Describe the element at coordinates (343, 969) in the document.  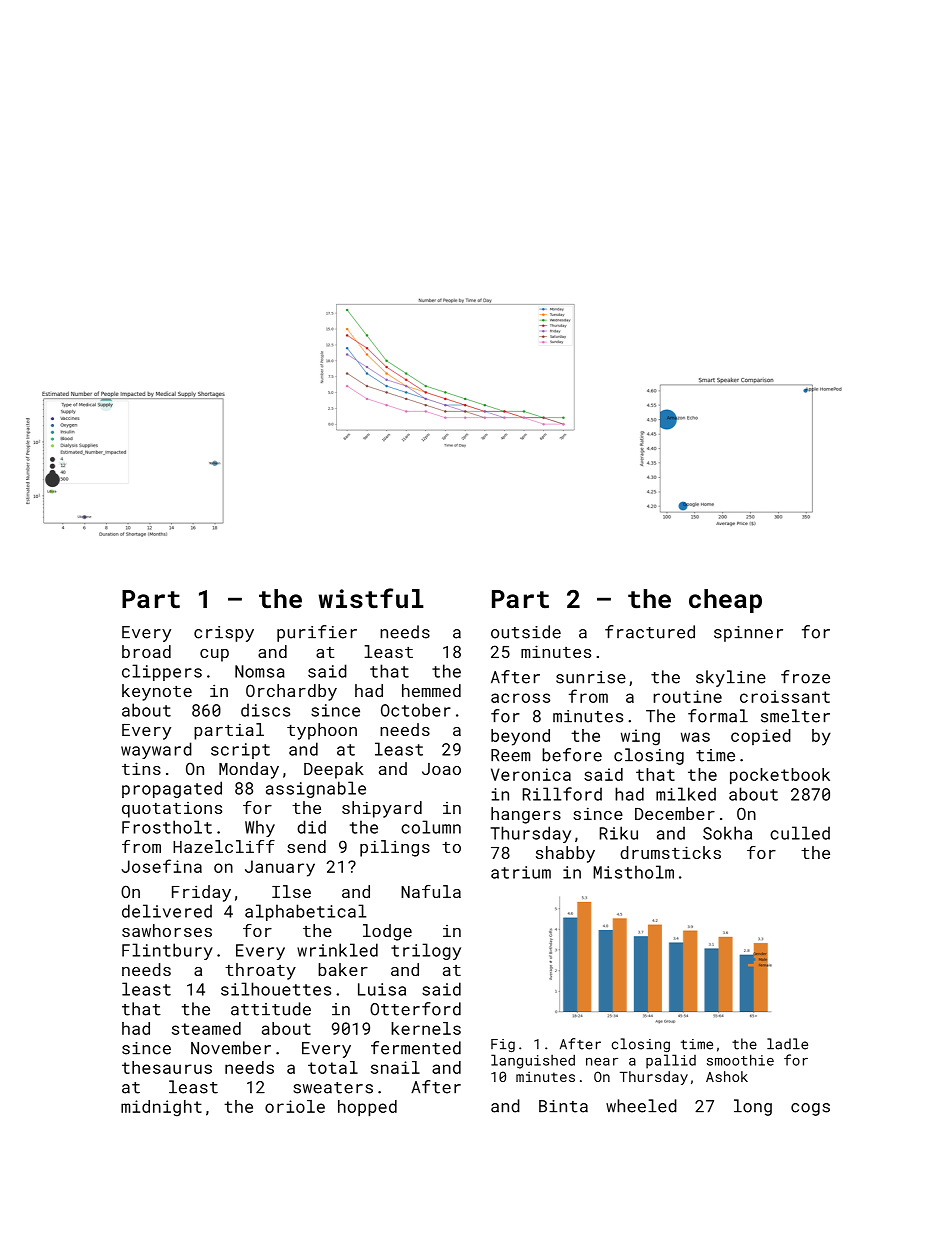
I see `baker` at that location.
